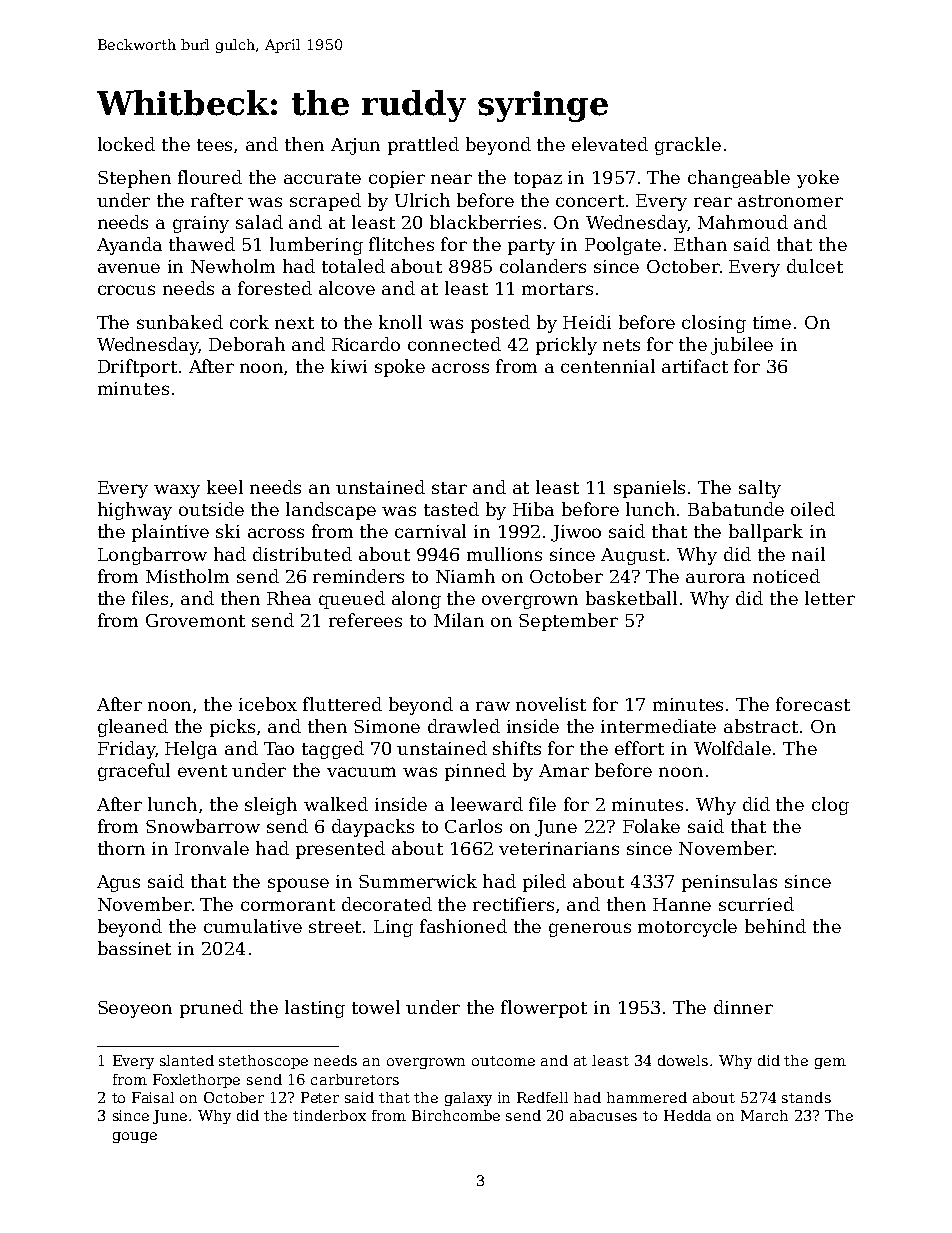 The height and width of the page is (1233, 952). What do you see at coordinates (761, 726) in the page?
I see `abstract` at bounding box center [761, 726].
